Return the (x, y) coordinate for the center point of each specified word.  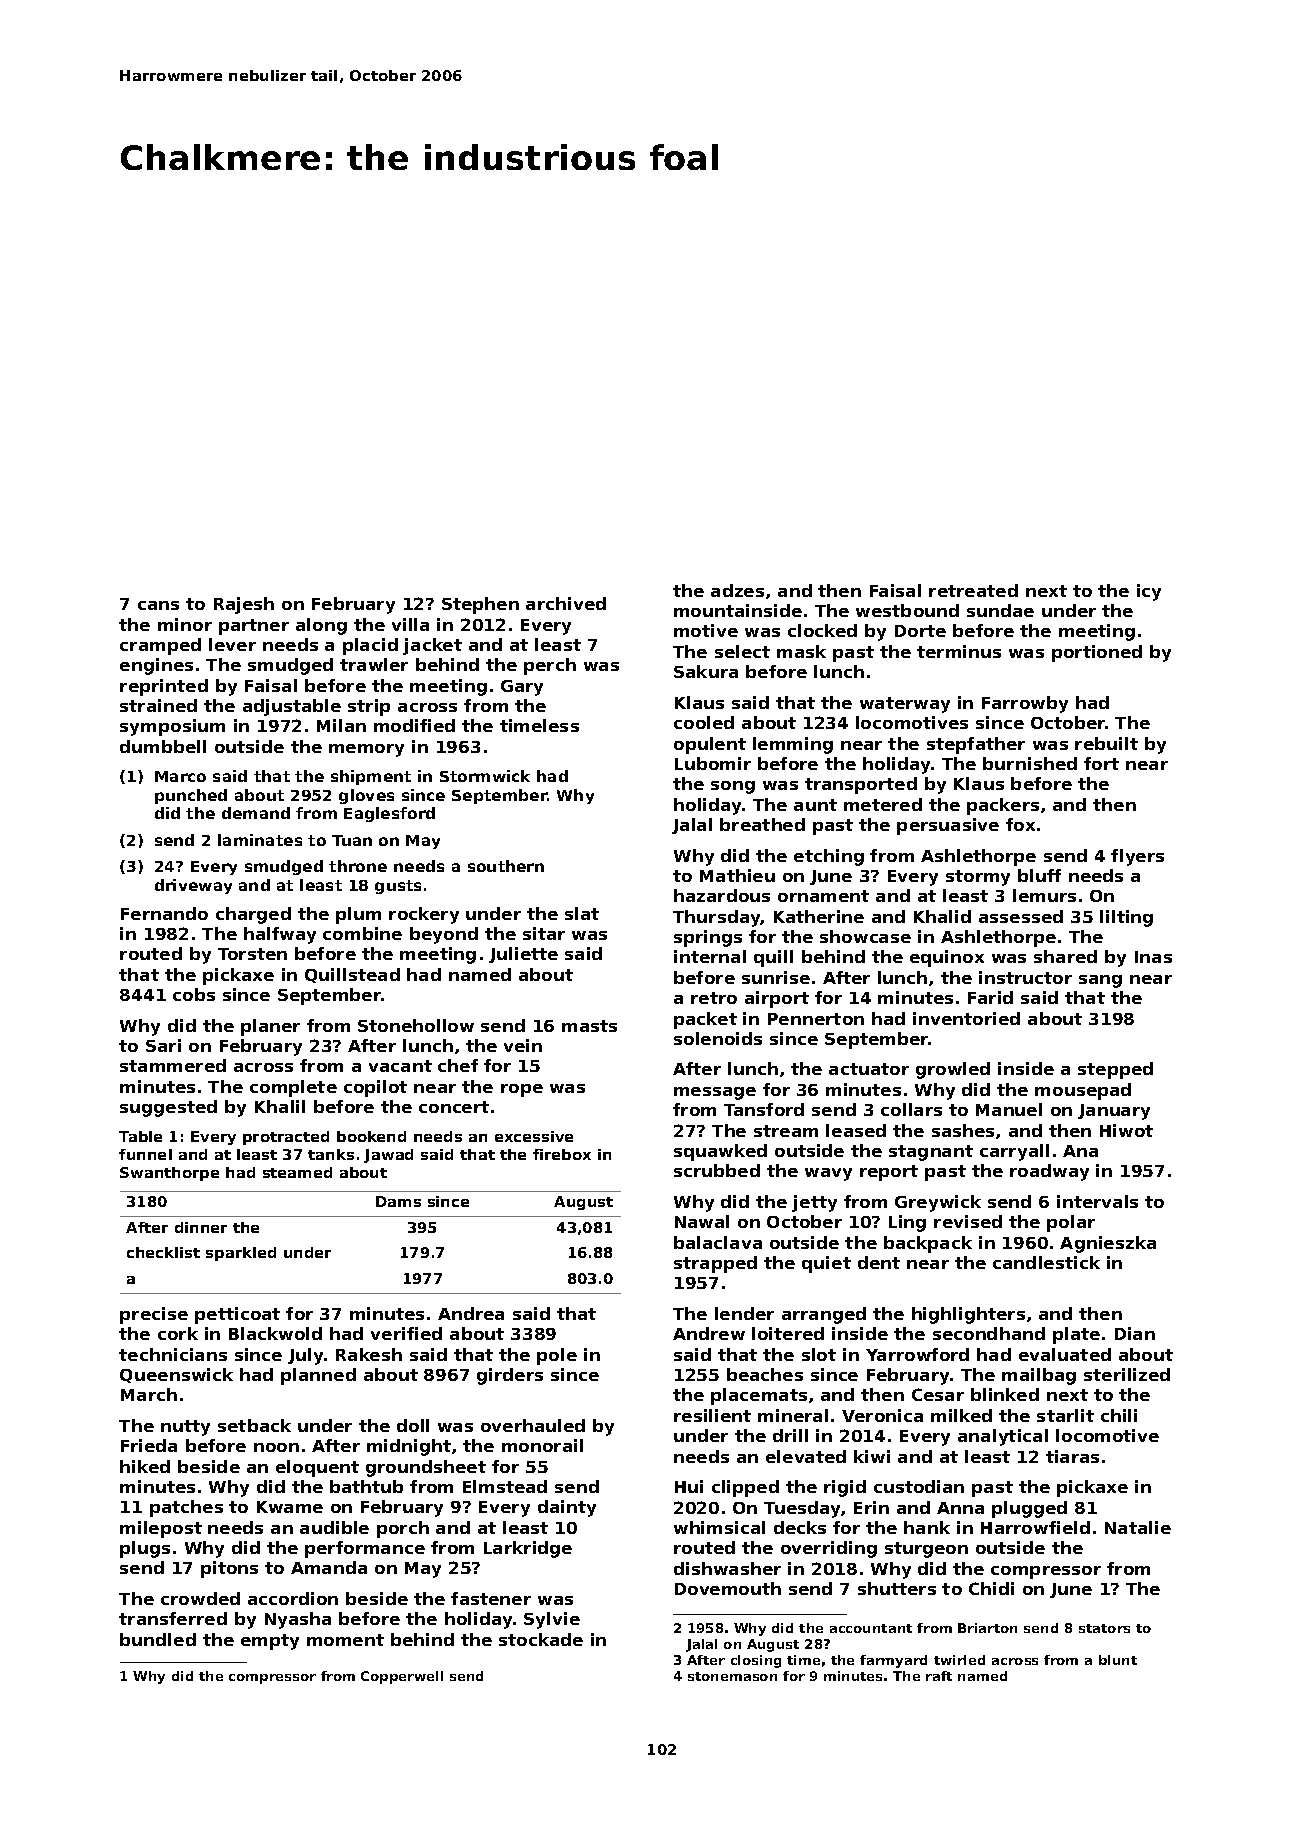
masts (589, 1026)
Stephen (480, 605)
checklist (163, 1252)
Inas (1153, 957)
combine (362, 933)
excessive (534, 1136)
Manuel (1009, 1109)
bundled (158, 1639)
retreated (973, 590)
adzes (737, 590)
